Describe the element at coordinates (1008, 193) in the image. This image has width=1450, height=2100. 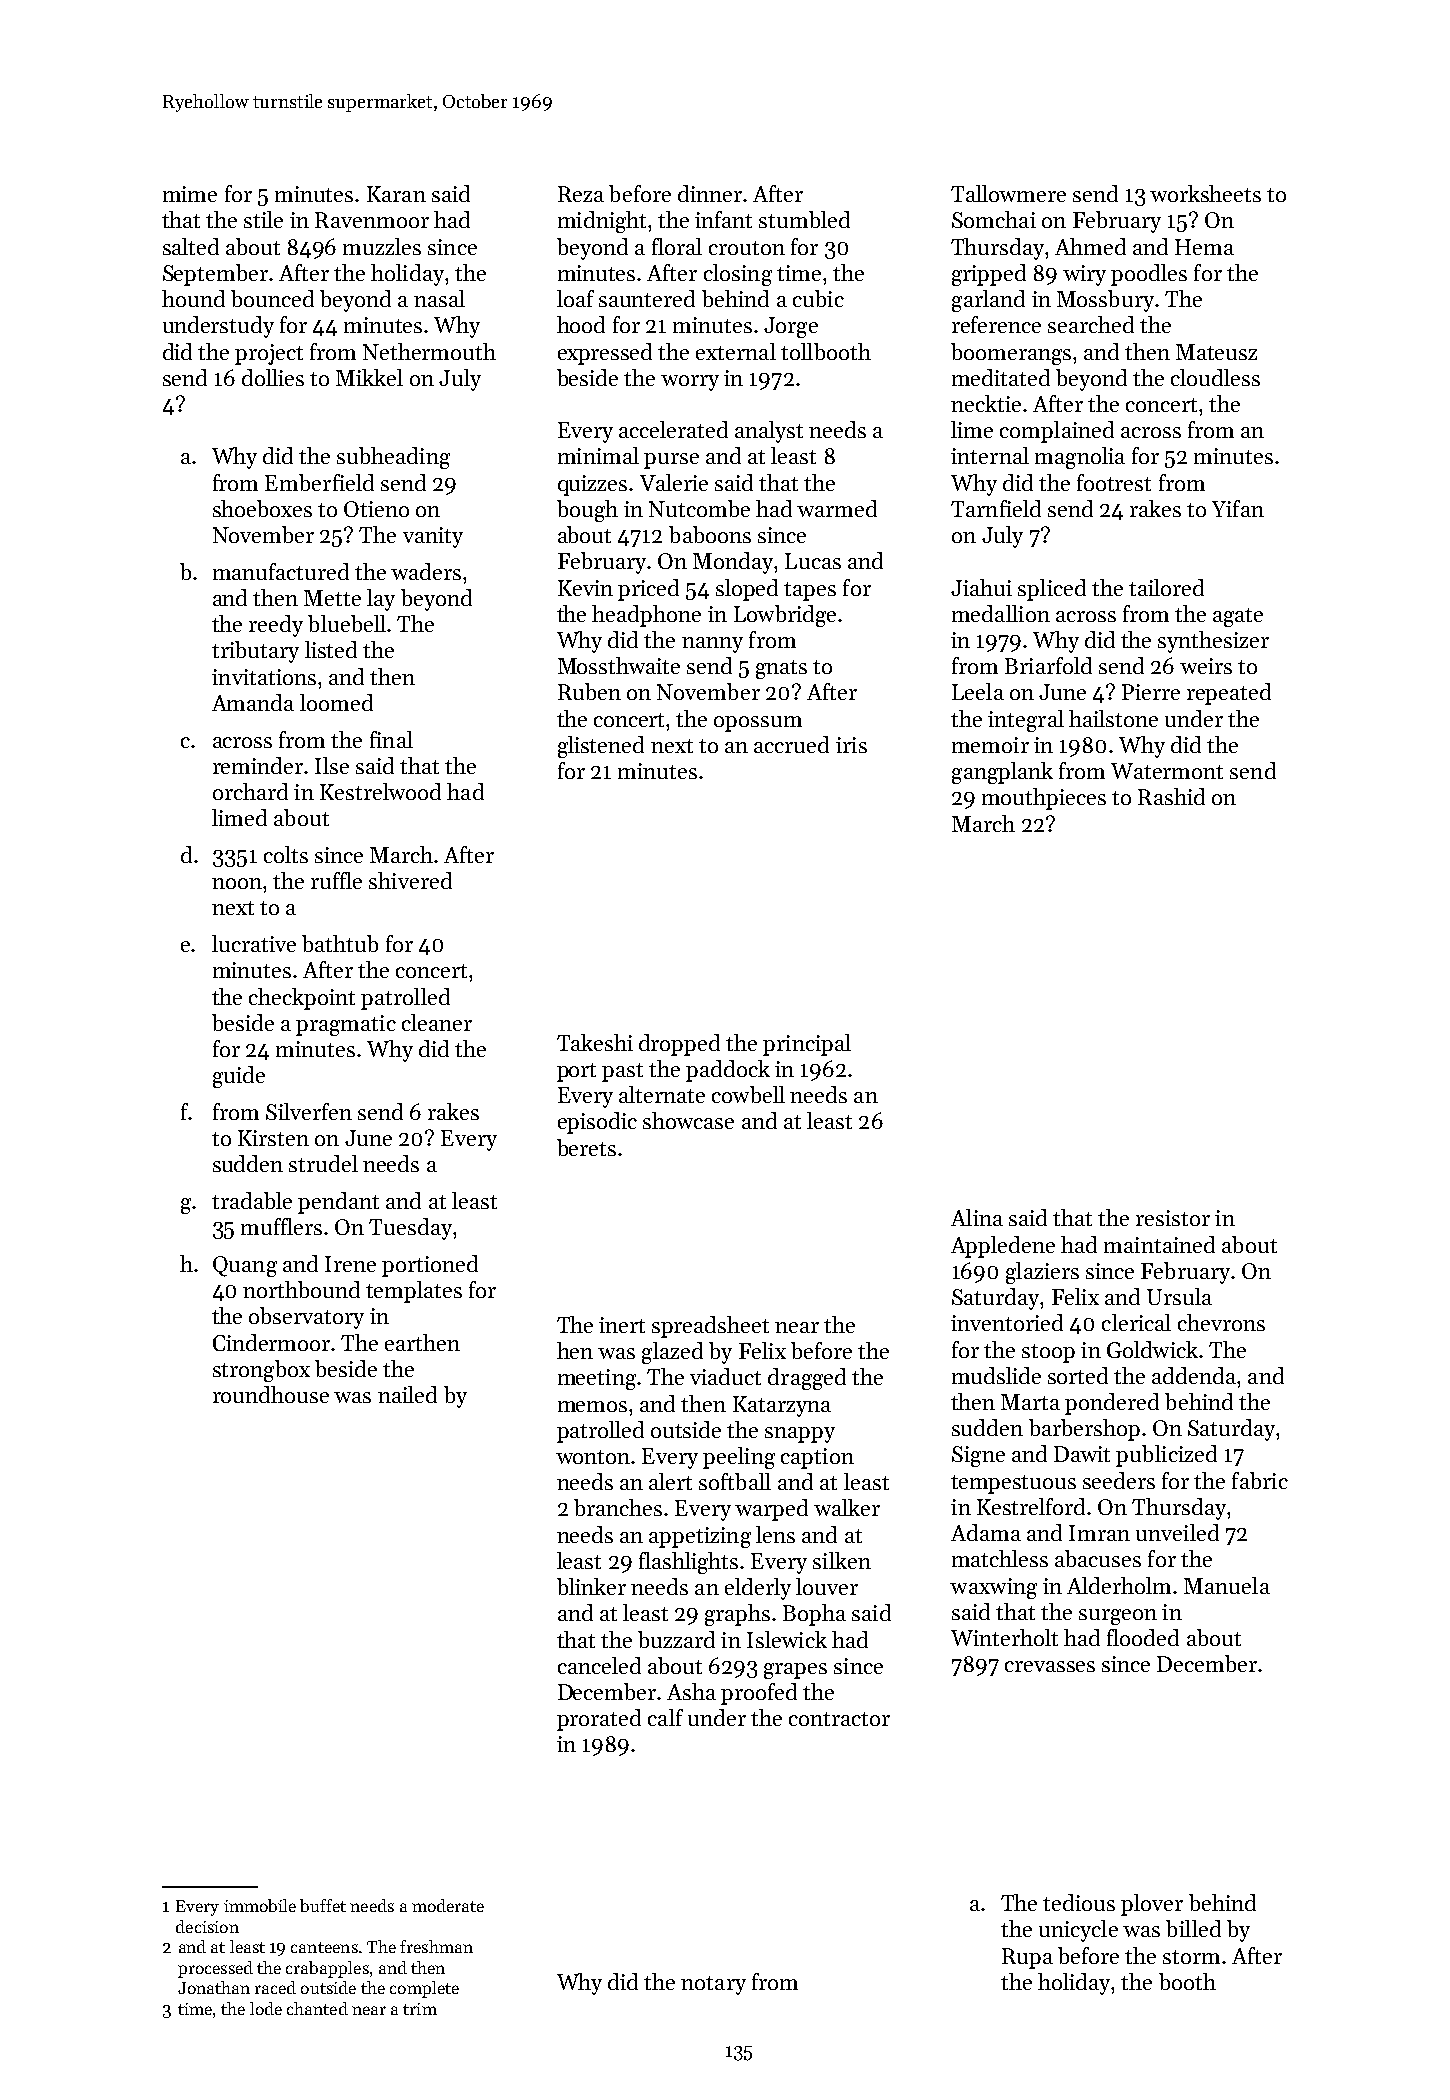
I see `Tallowmere` at that location.
